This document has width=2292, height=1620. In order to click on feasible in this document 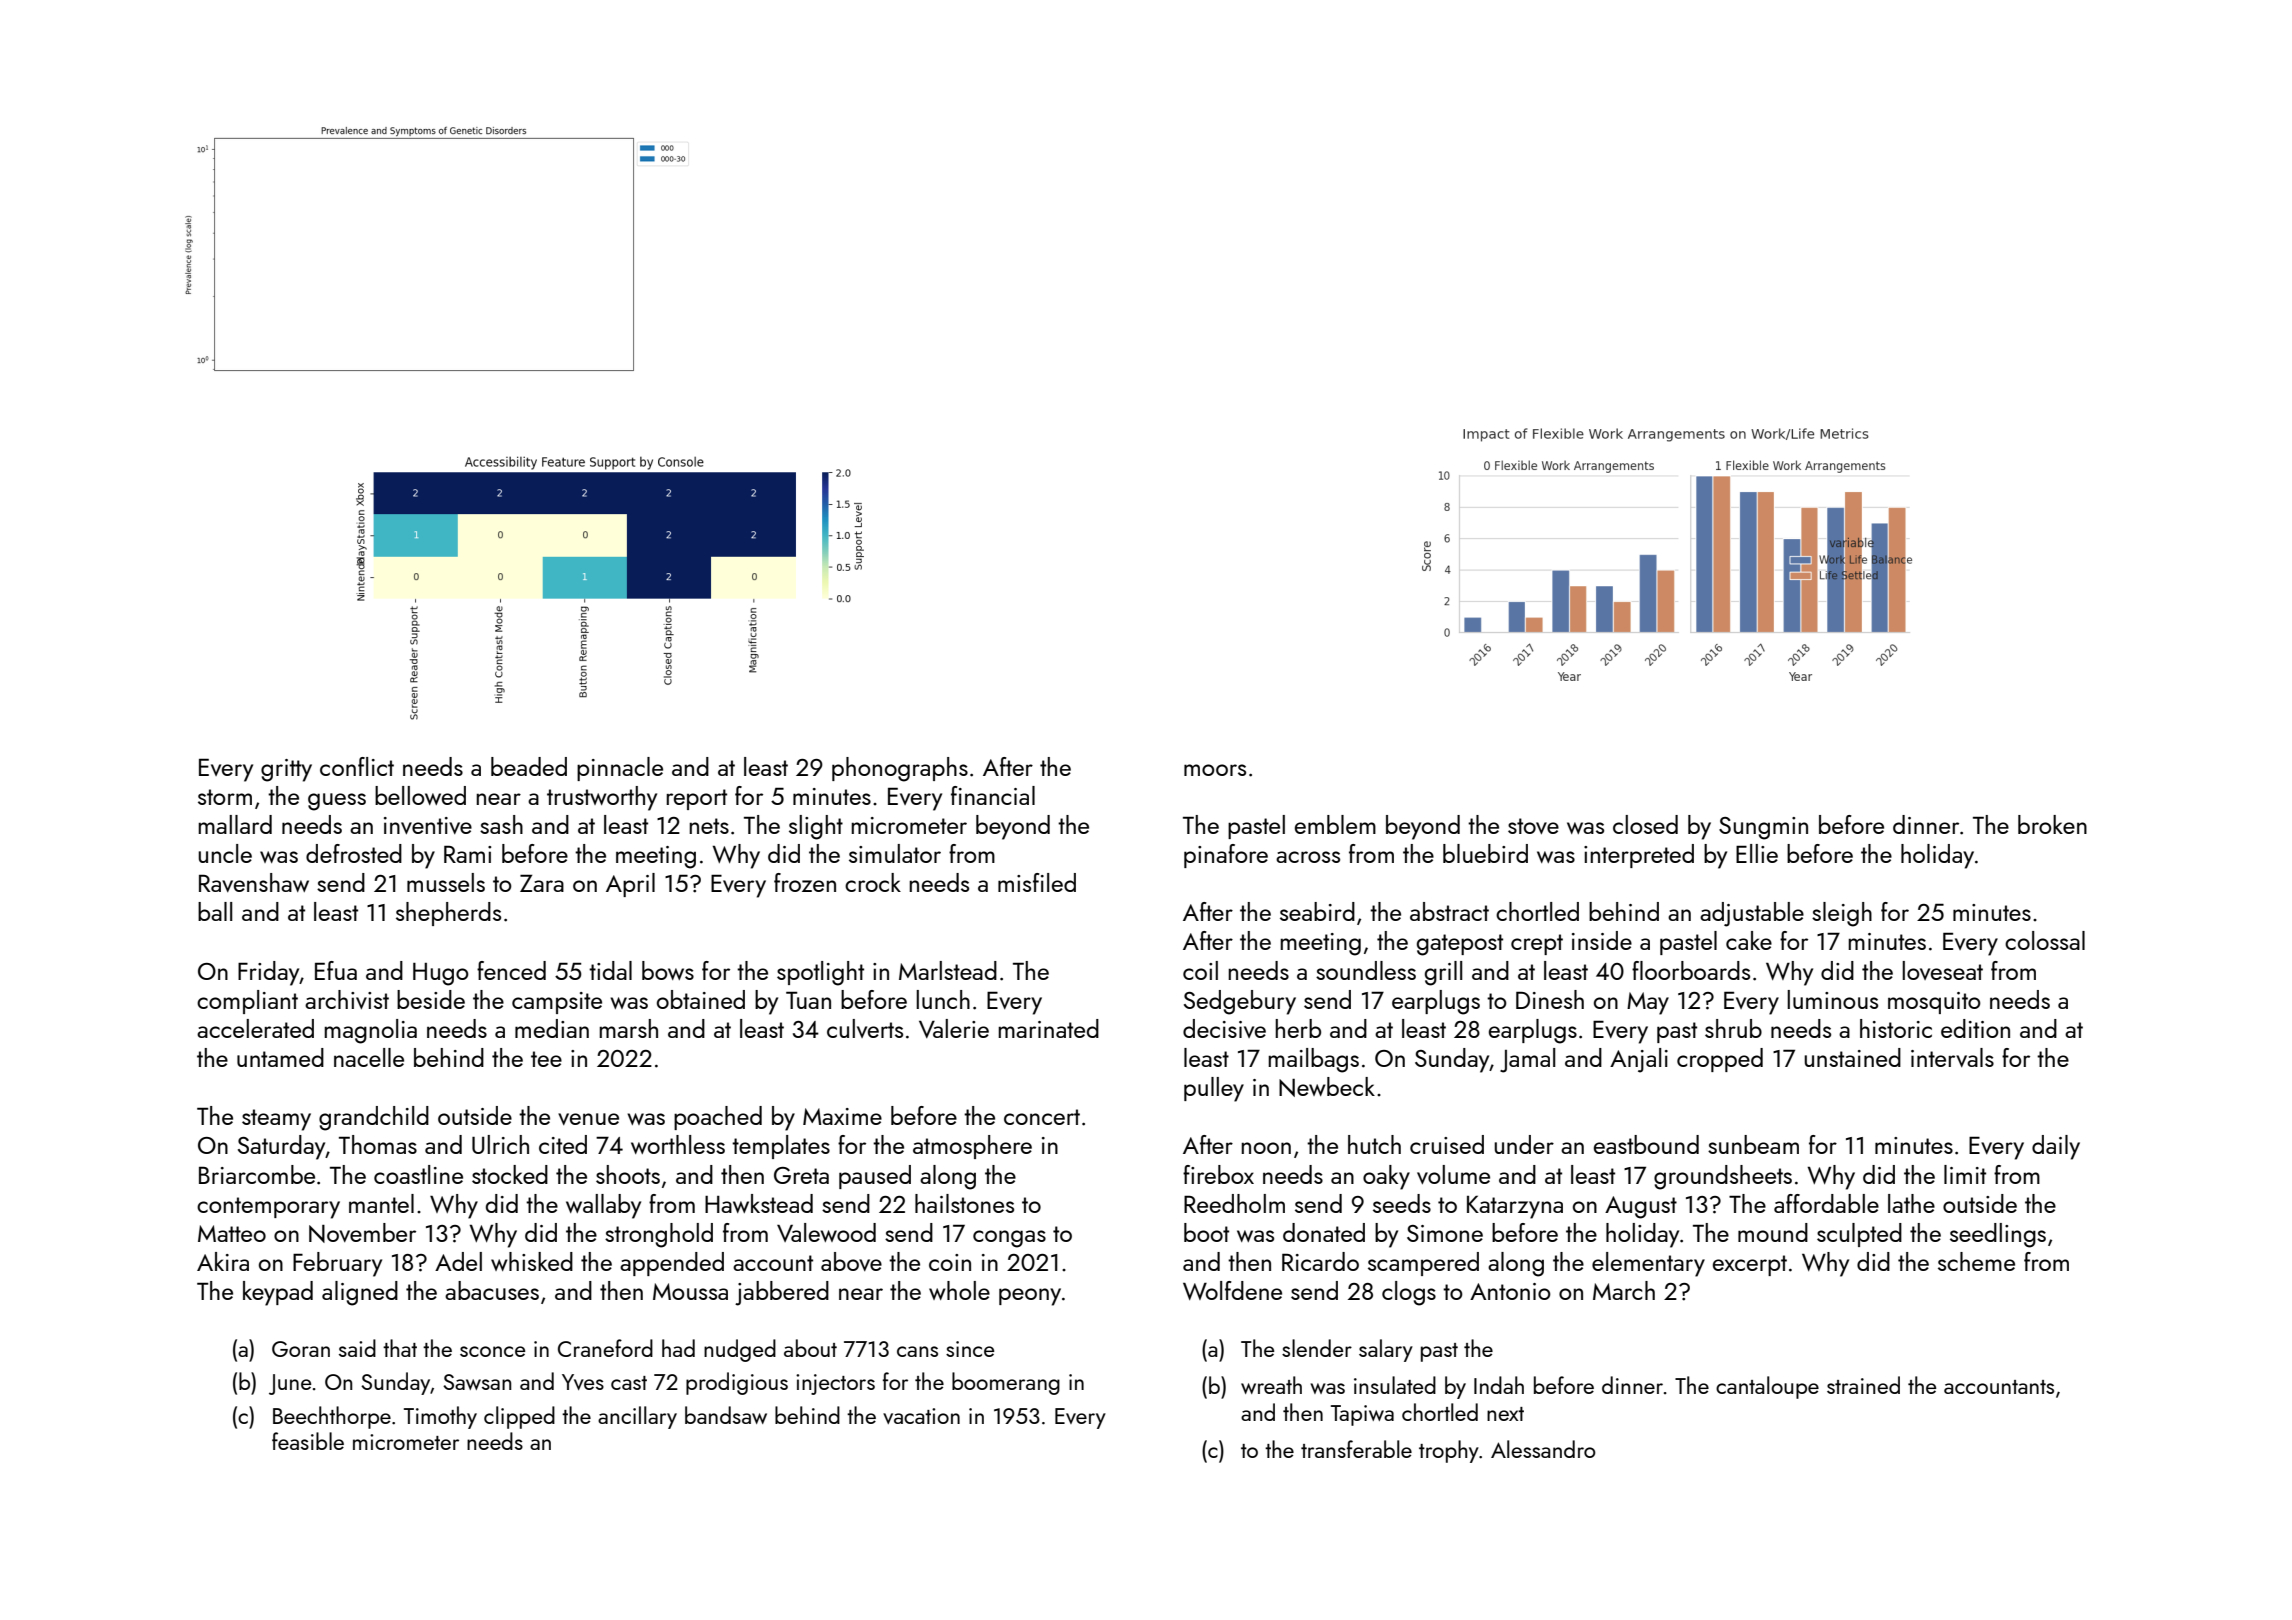, I will do `click(308, 1441)`.
